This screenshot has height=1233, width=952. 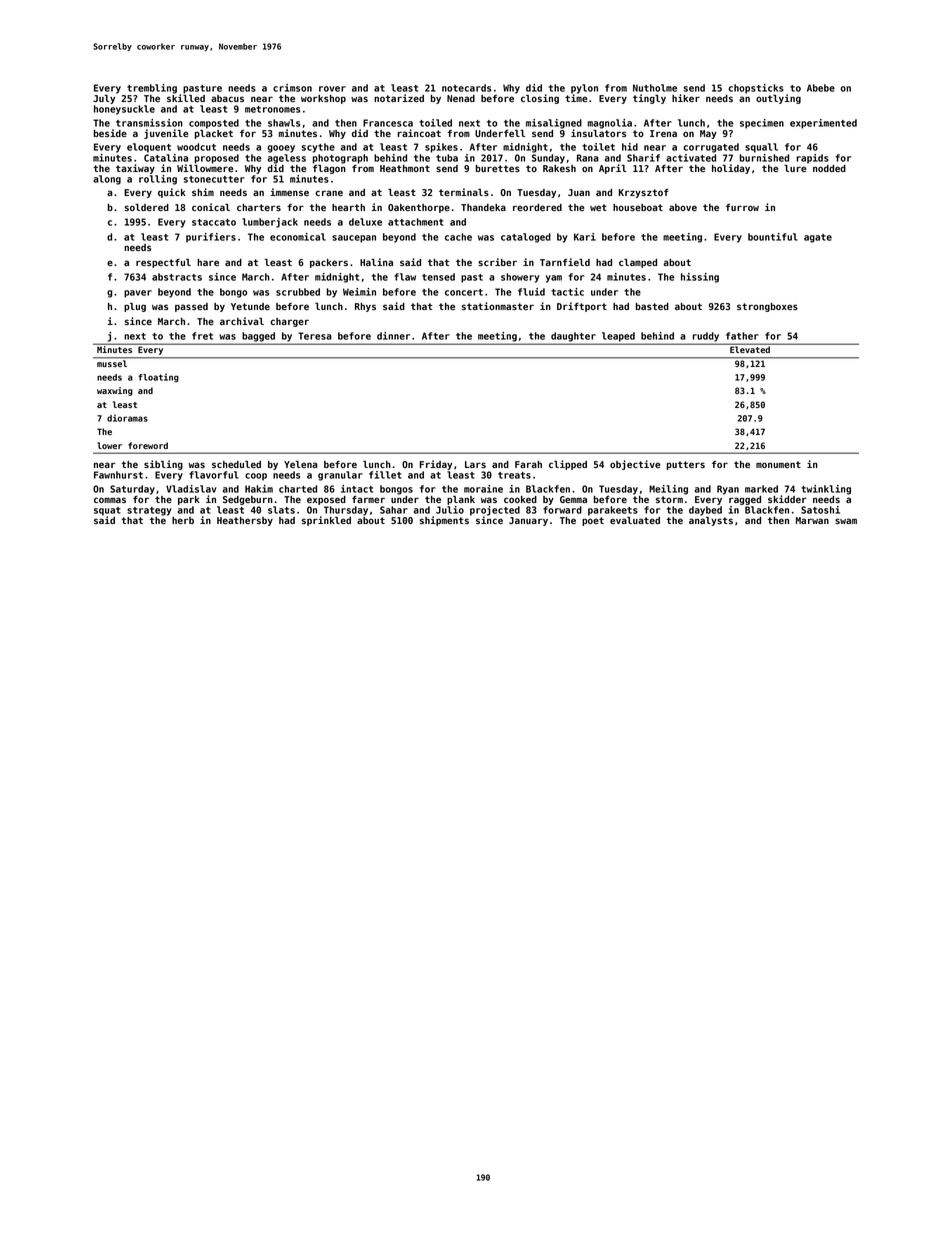 I want to click on spikes, so click(x=441, y=148).
